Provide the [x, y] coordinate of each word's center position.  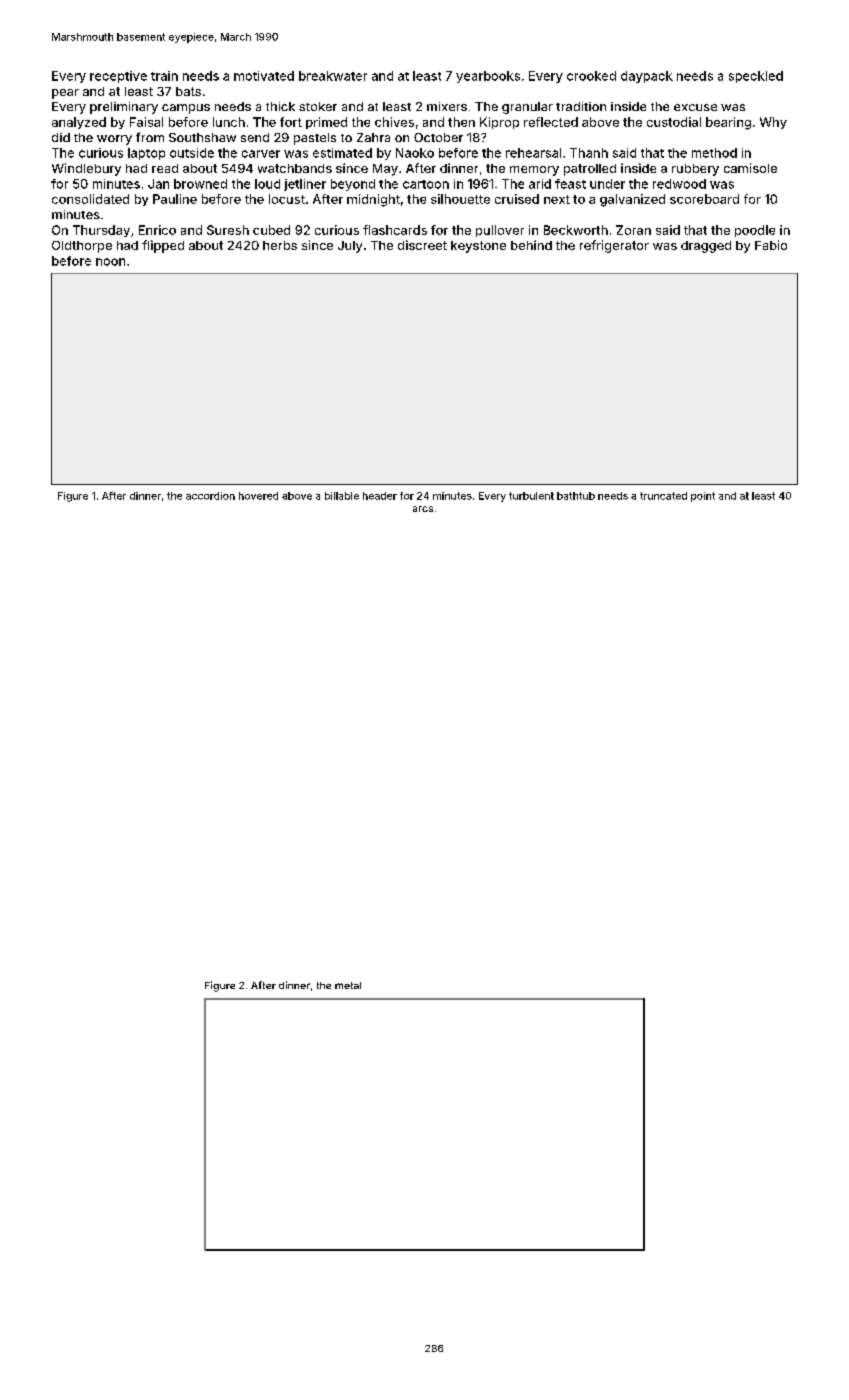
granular [527, 108]
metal [348, 985]
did [61, 137]
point [703, 497]
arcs [423, 509]
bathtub [576, 496]
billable [342, 496]
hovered [258, 496]
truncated [663, 496]
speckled [756, 77]
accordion [210, 496]
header [380, 496]
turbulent [531, 496]
